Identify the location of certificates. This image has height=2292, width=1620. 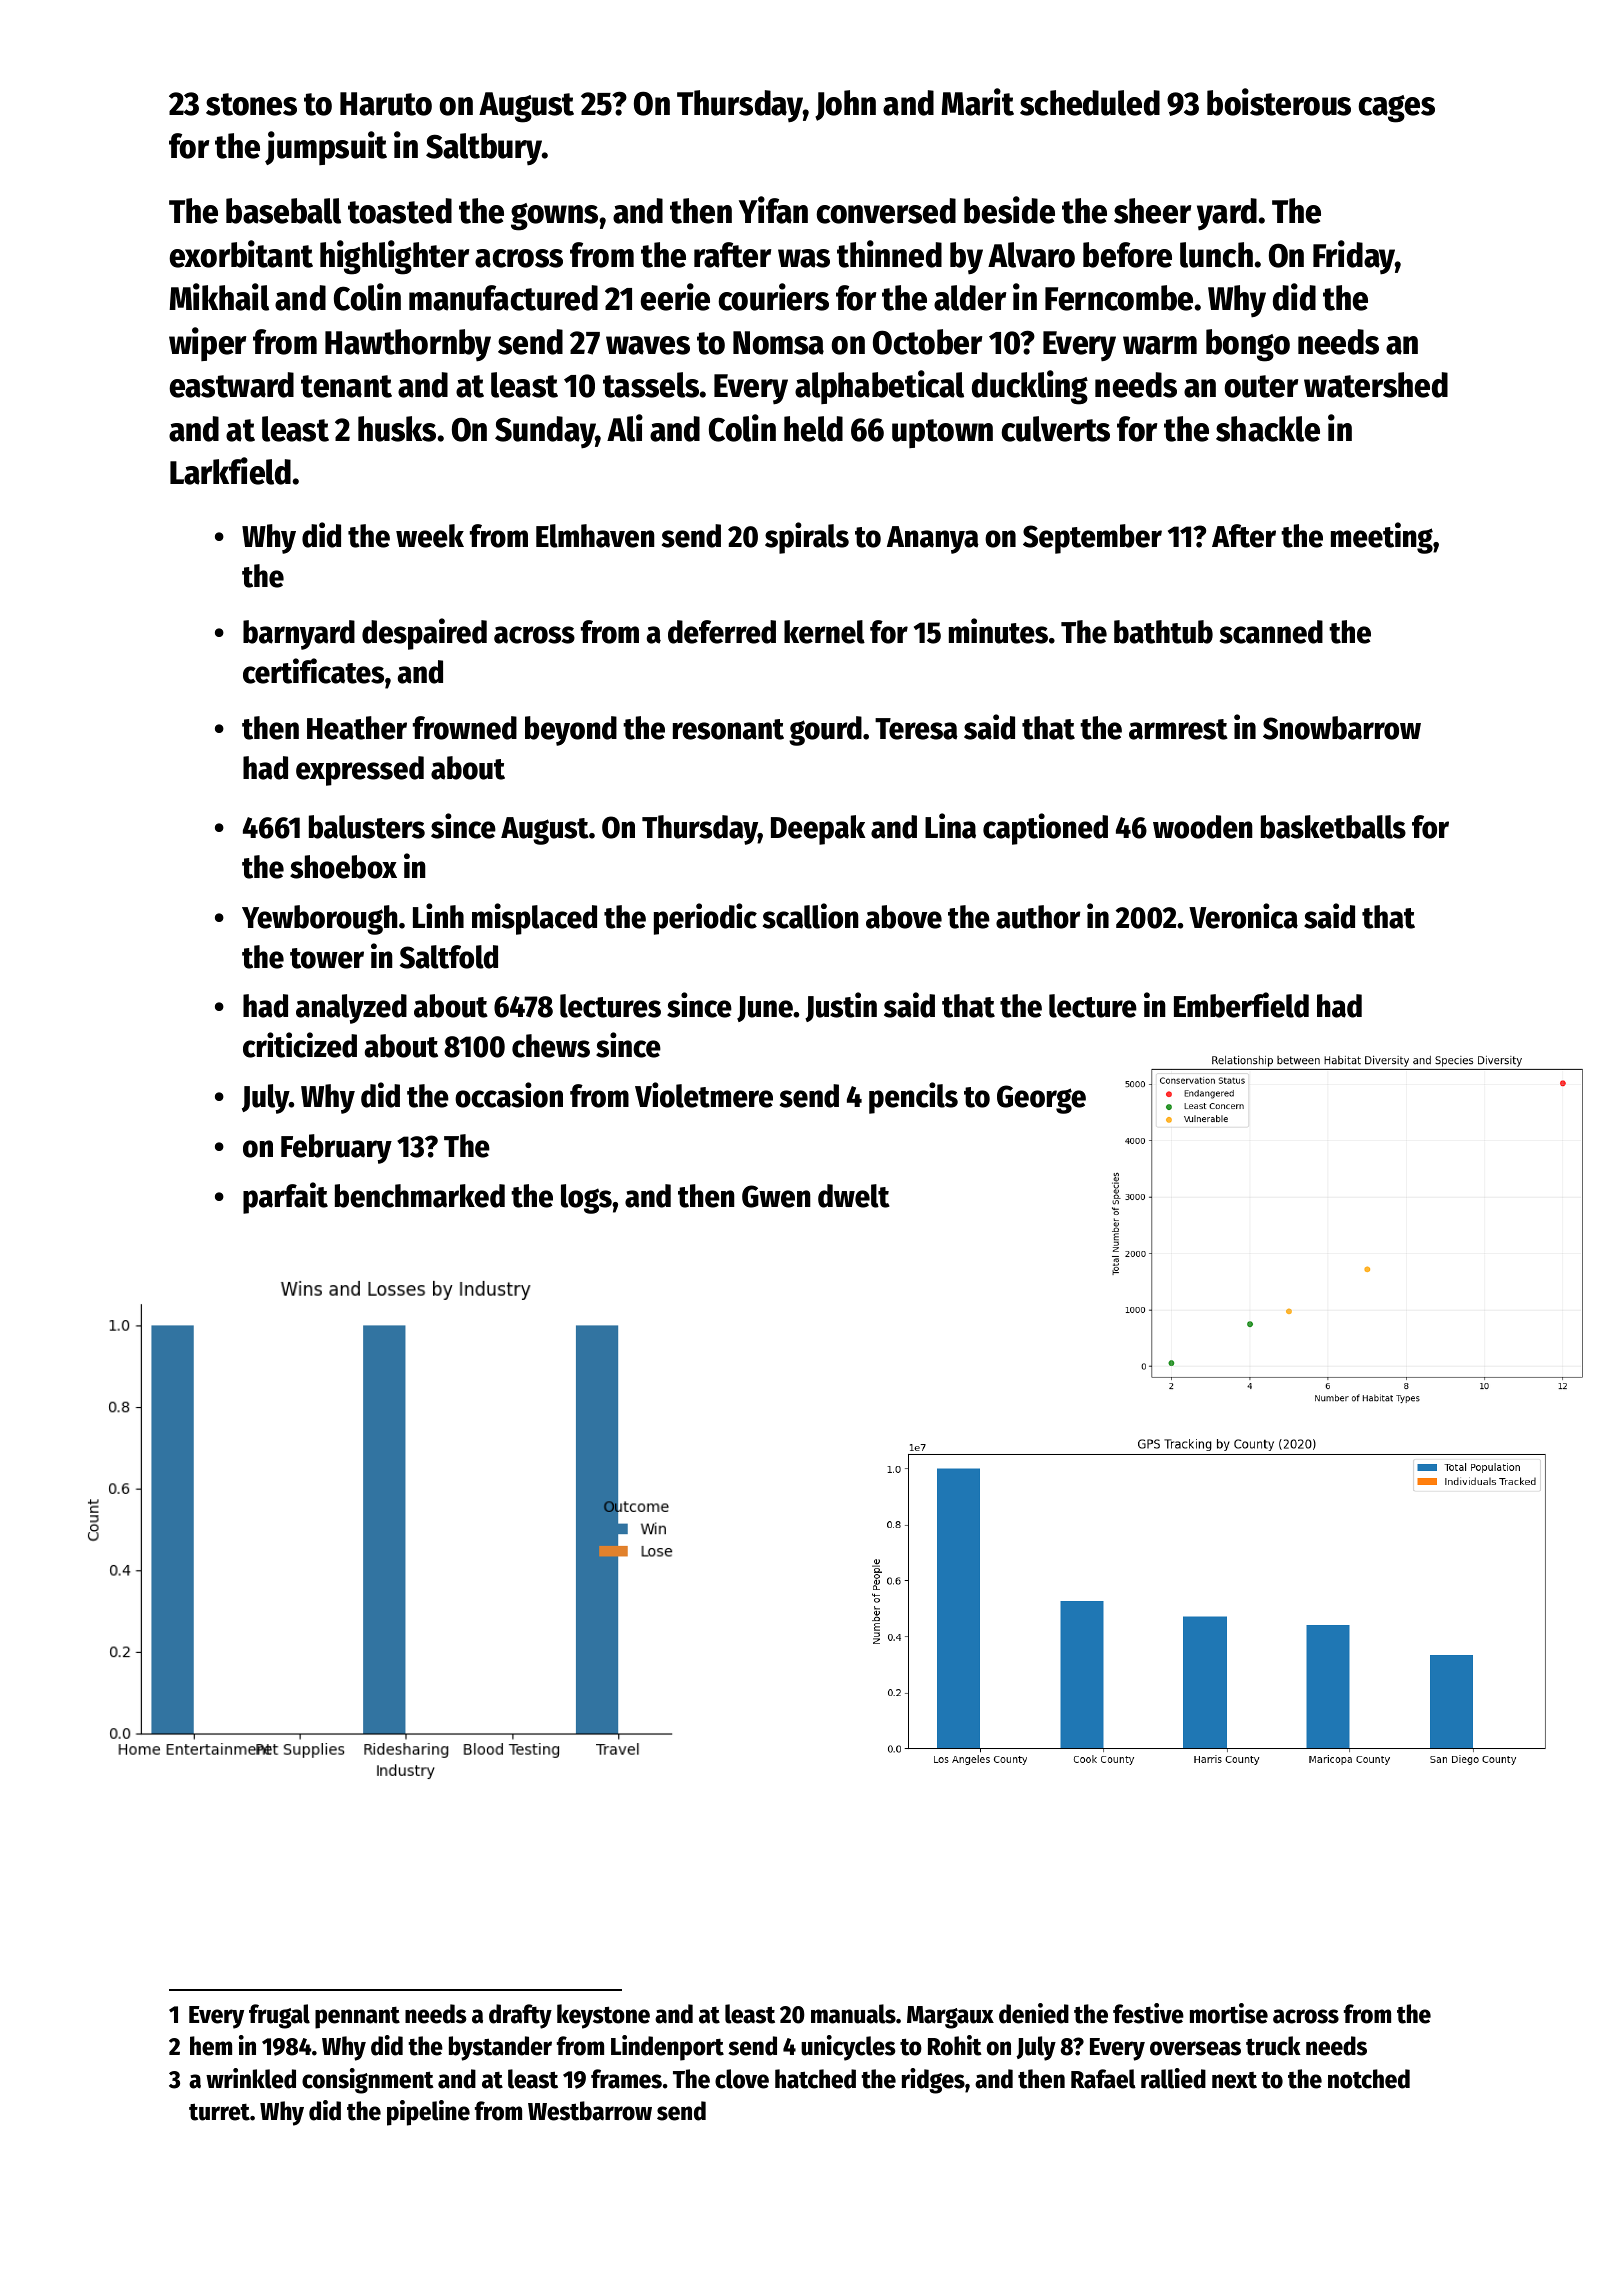
(313, 671).
